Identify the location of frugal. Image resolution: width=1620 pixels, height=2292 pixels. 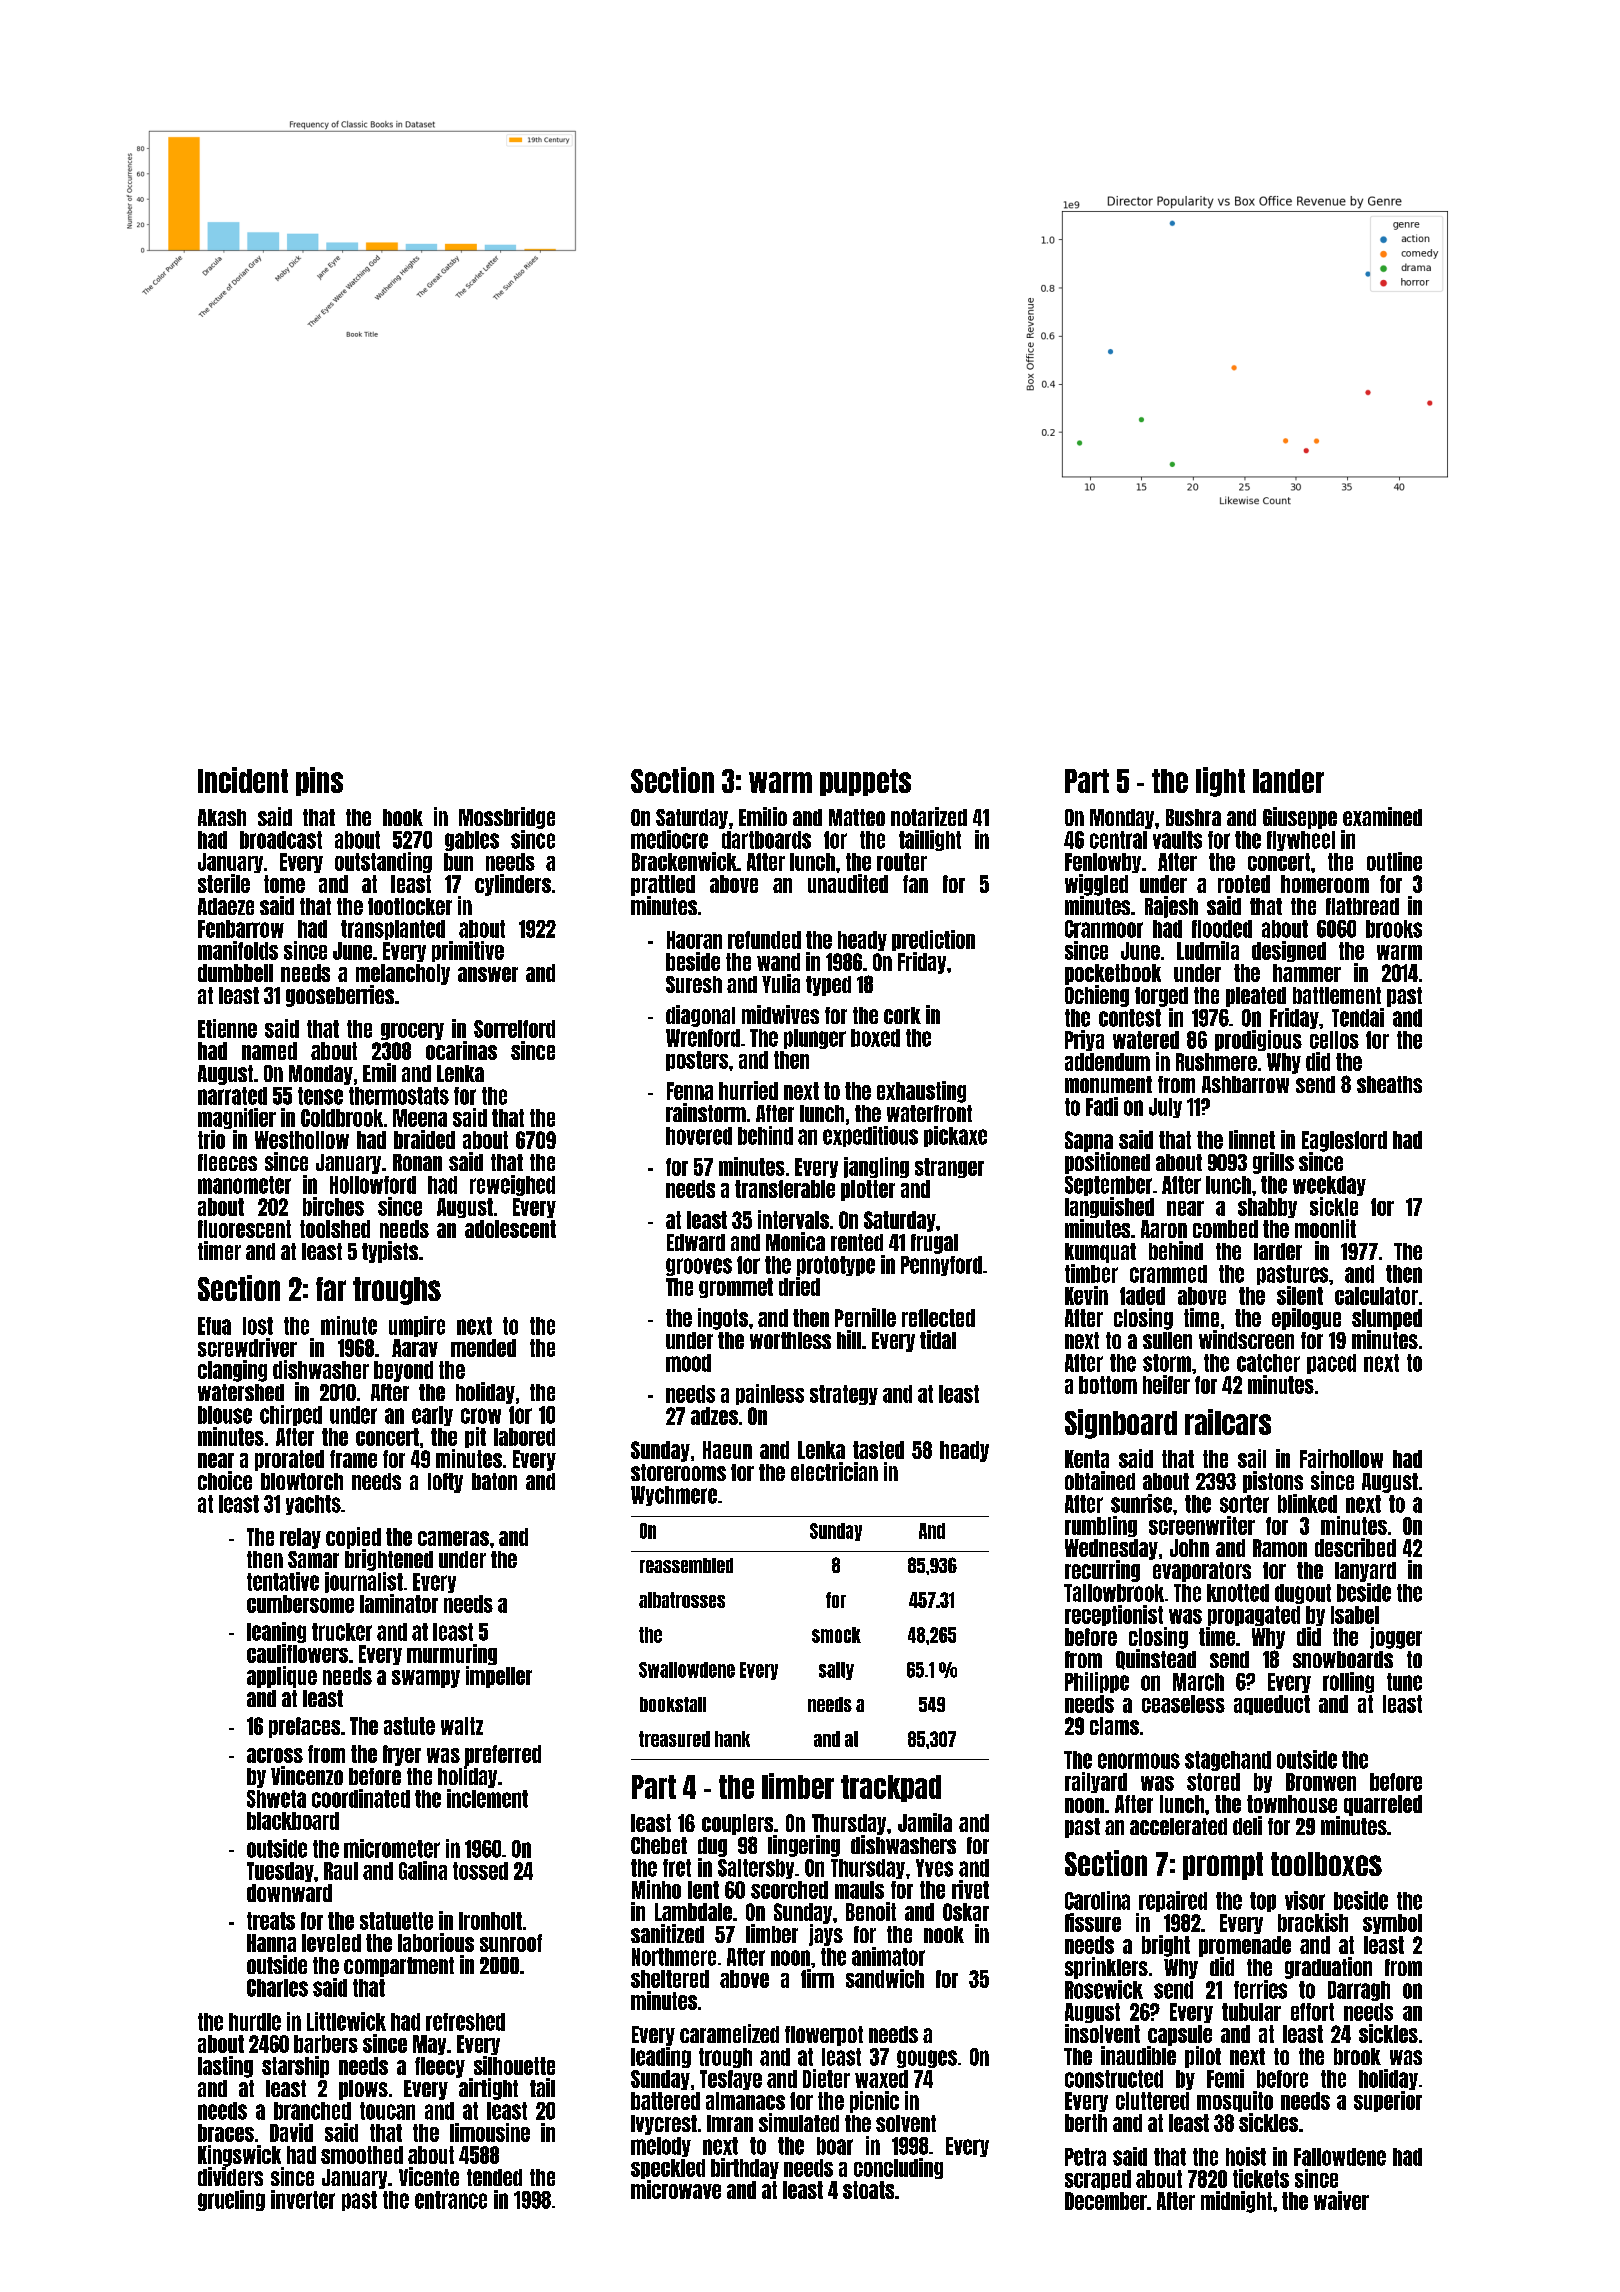
(934, 1244).
